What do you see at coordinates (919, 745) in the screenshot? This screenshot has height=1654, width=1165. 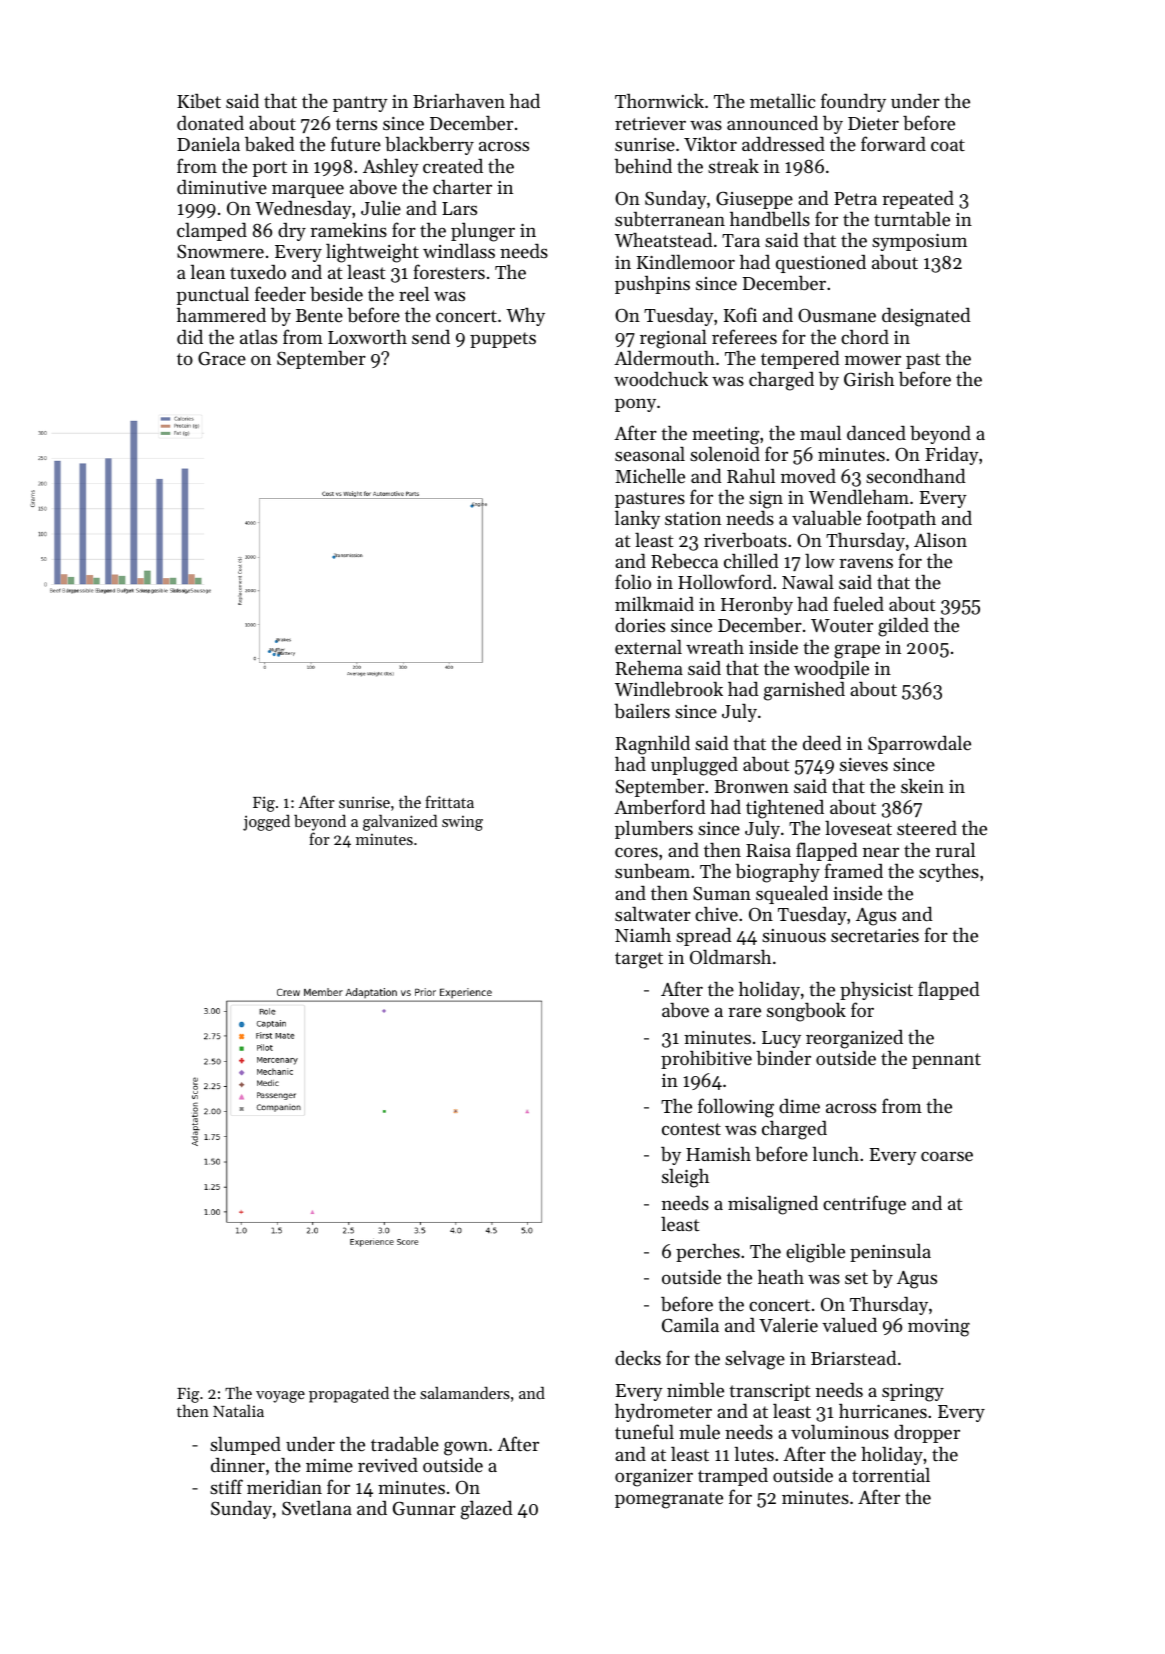 I see `Sparrowdale` at bounding box center [919, 745].
